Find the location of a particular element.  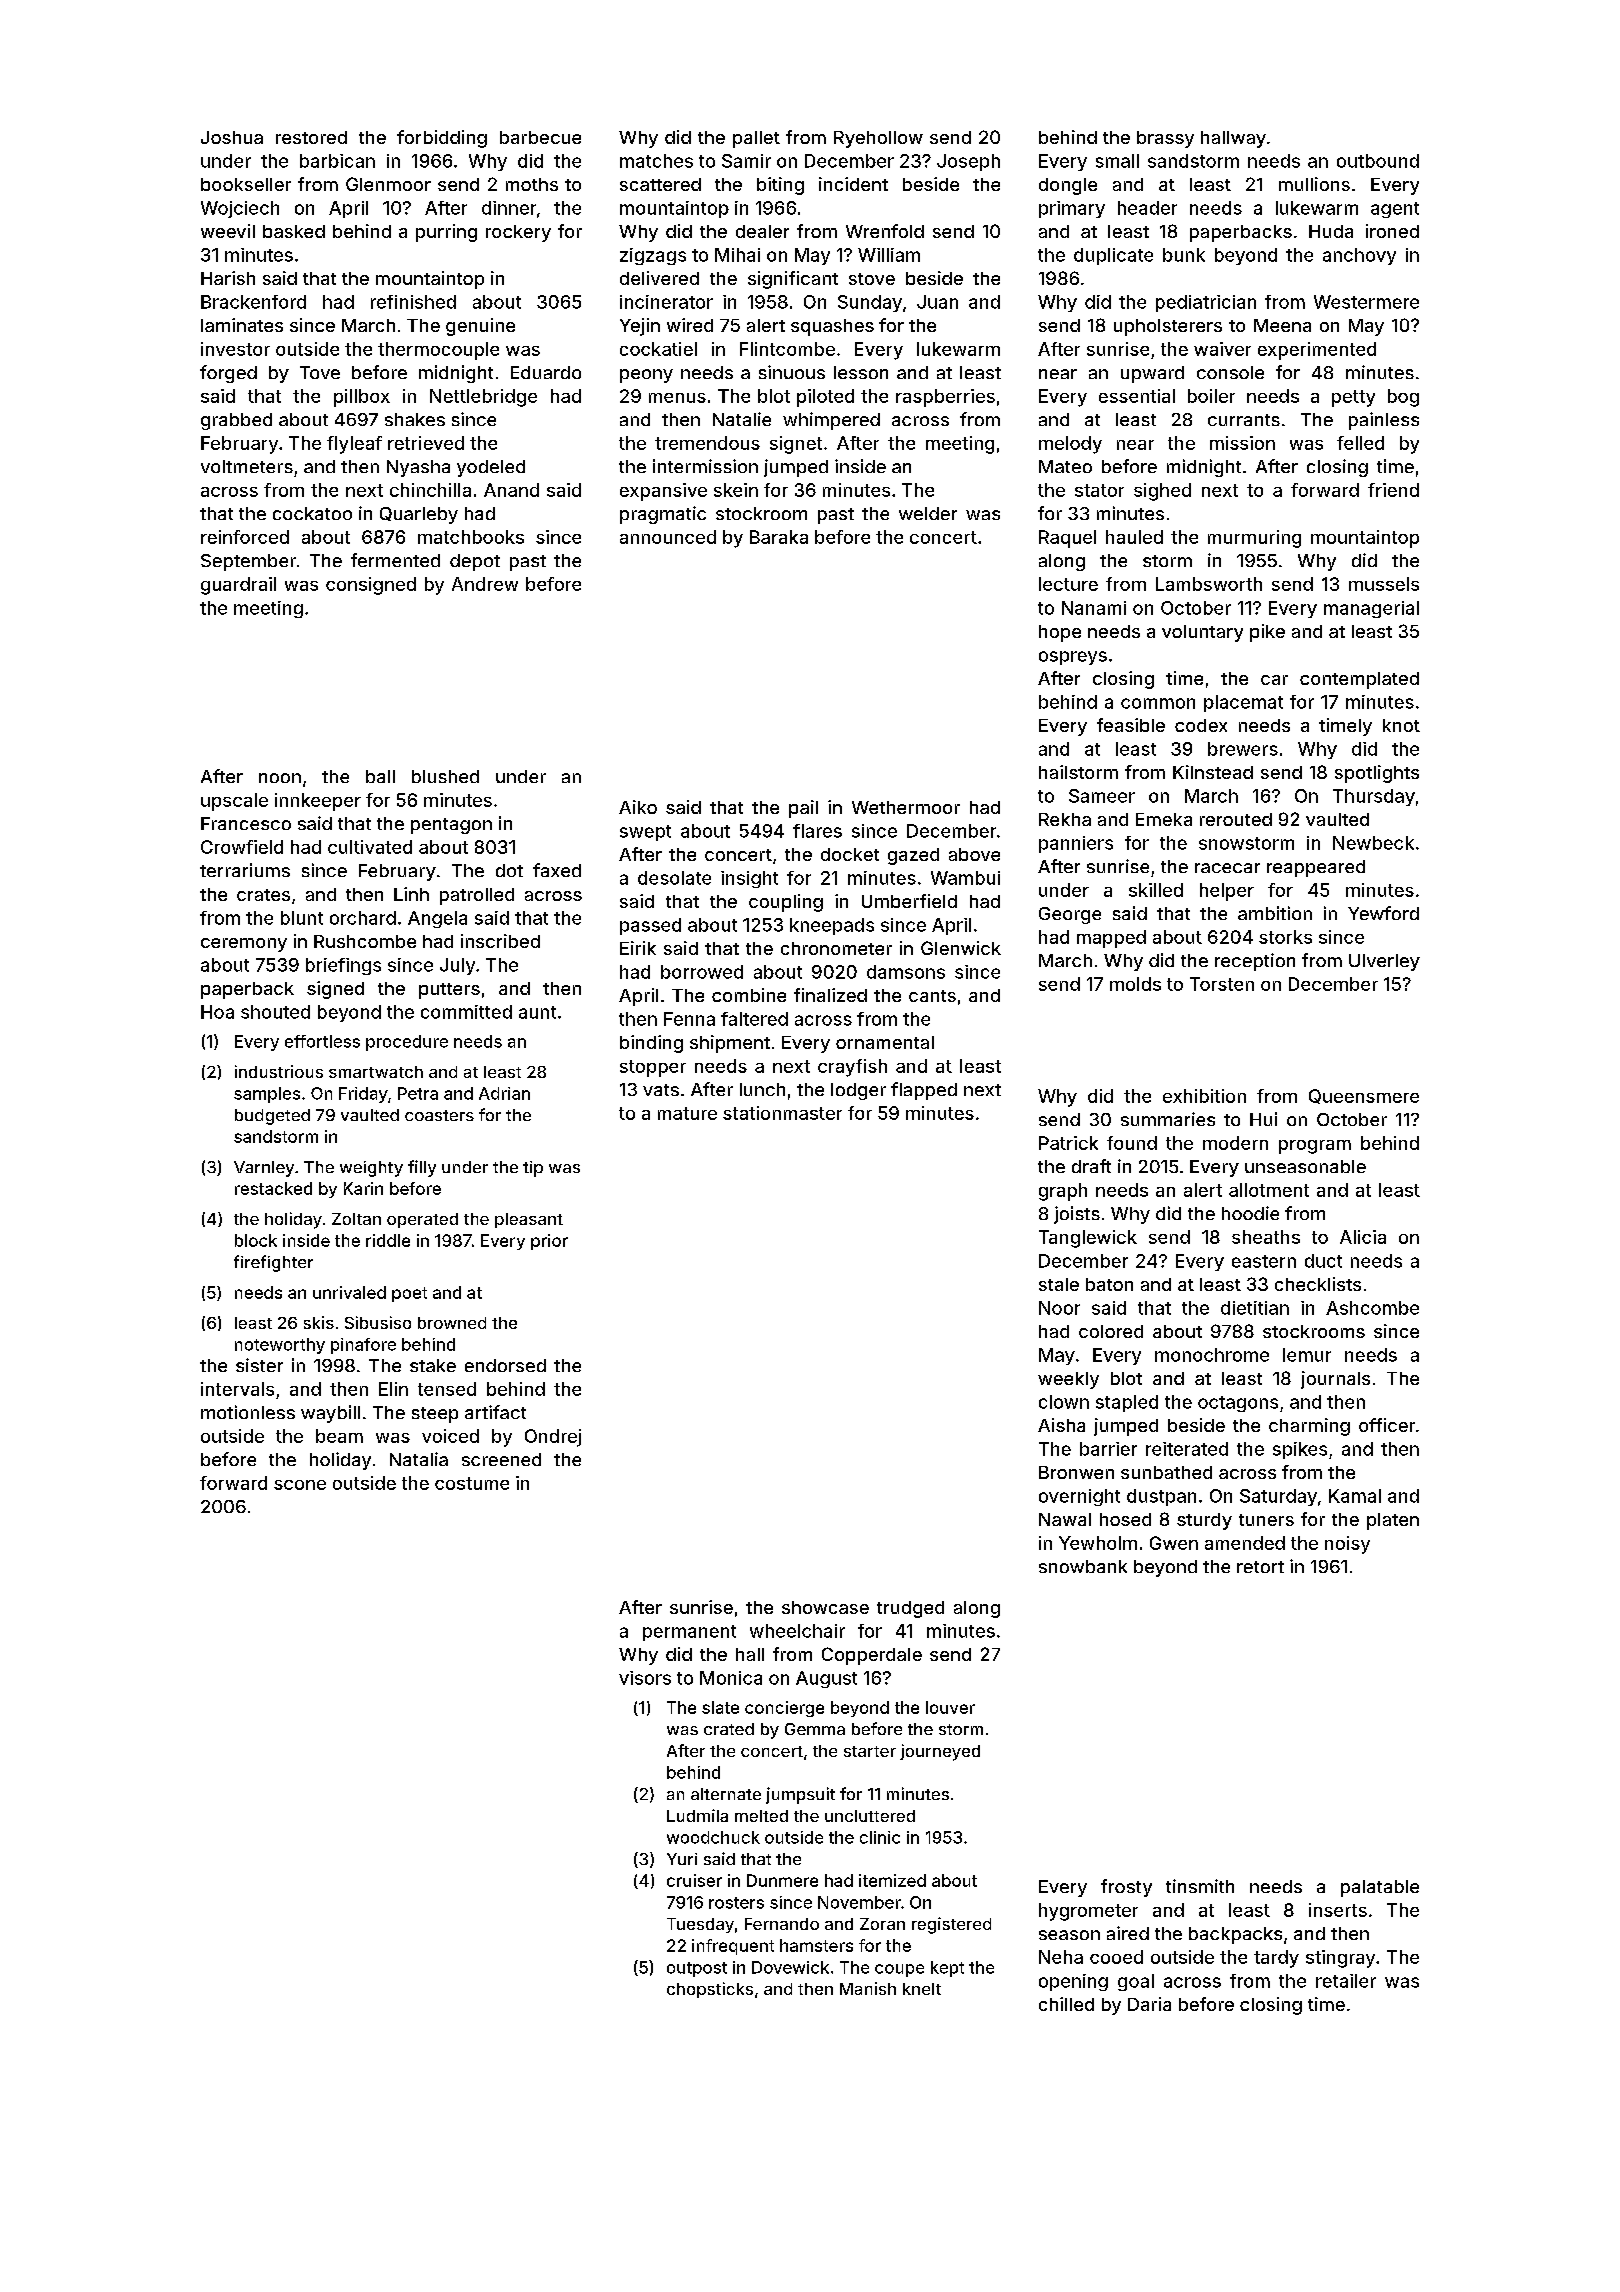

forbidding is located at coordinates (442, 139).
